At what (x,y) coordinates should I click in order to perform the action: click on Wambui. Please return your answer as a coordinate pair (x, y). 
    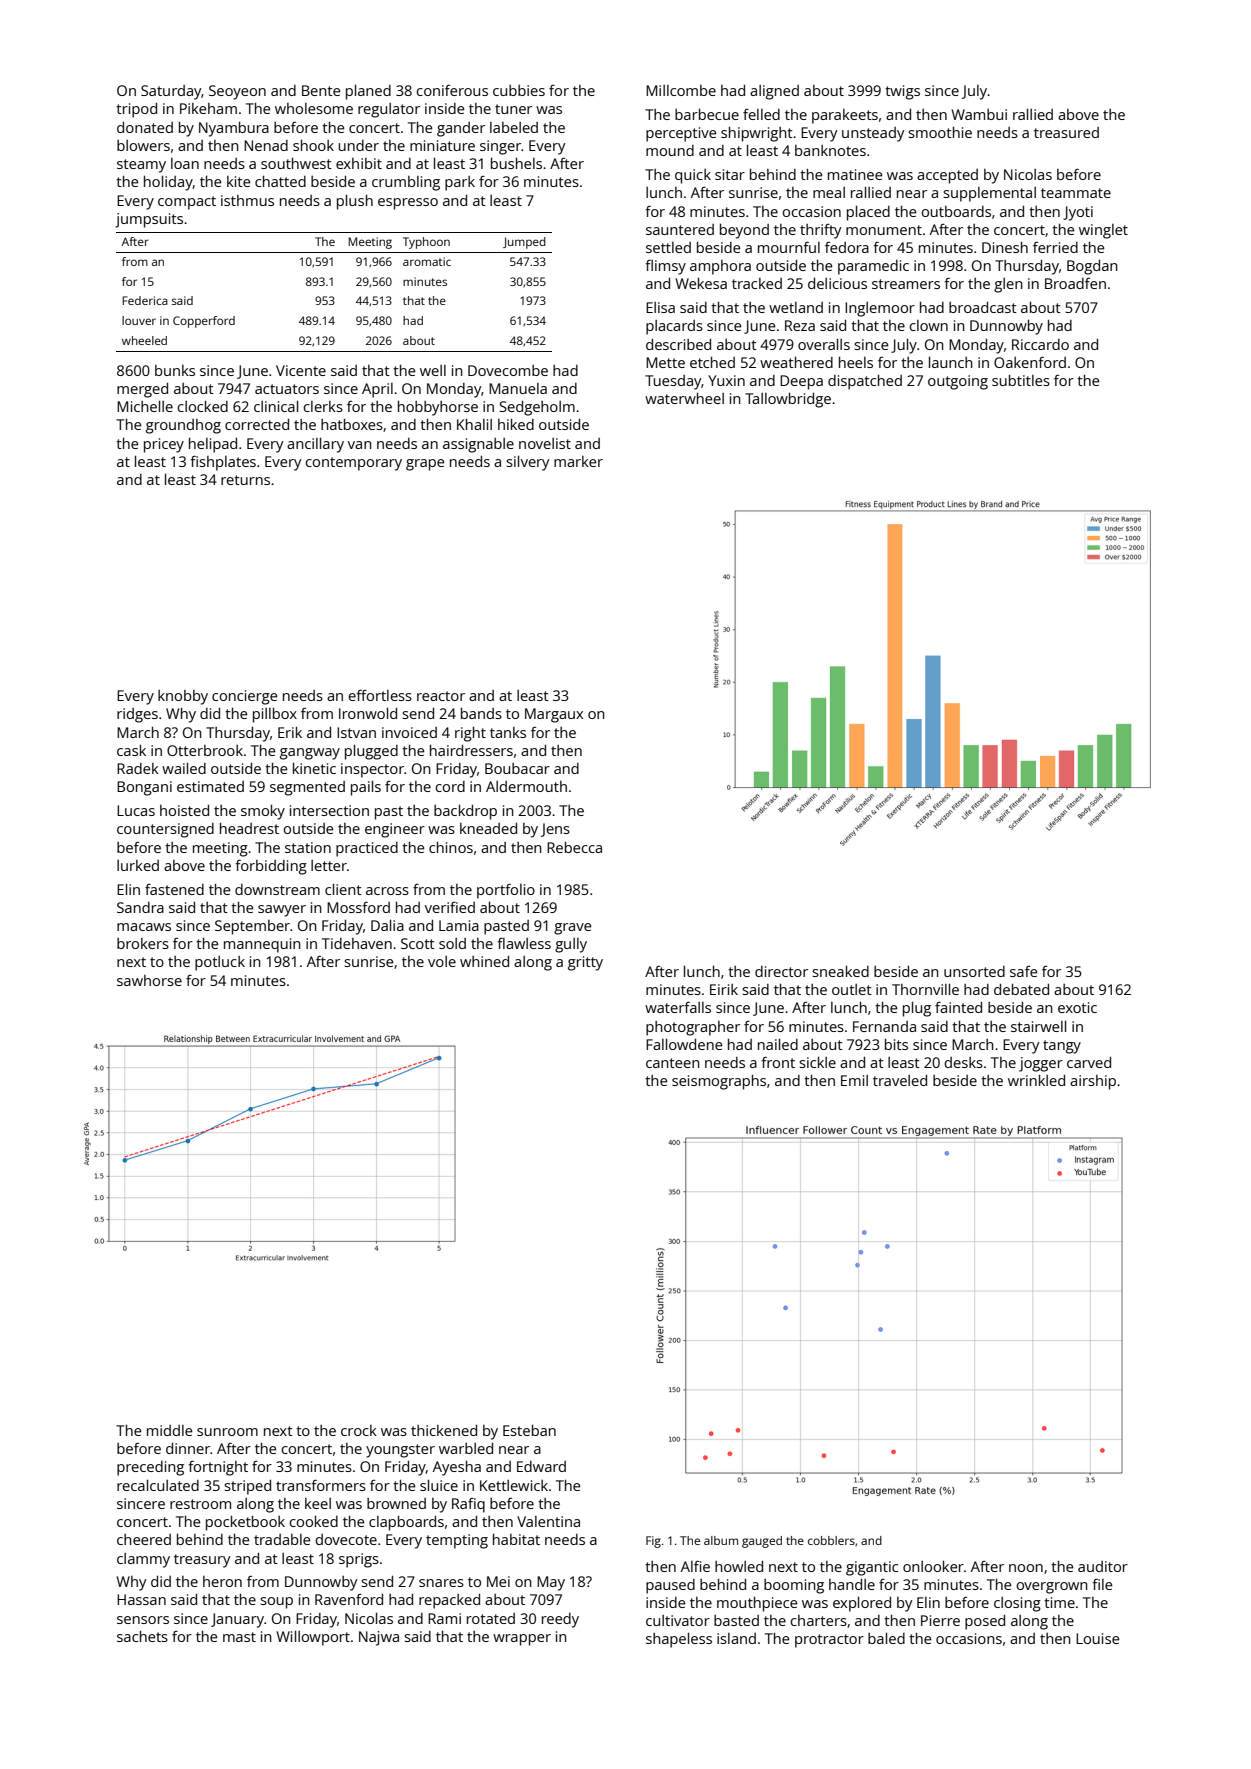
    Looking at the image, I should click on (979, 114).
